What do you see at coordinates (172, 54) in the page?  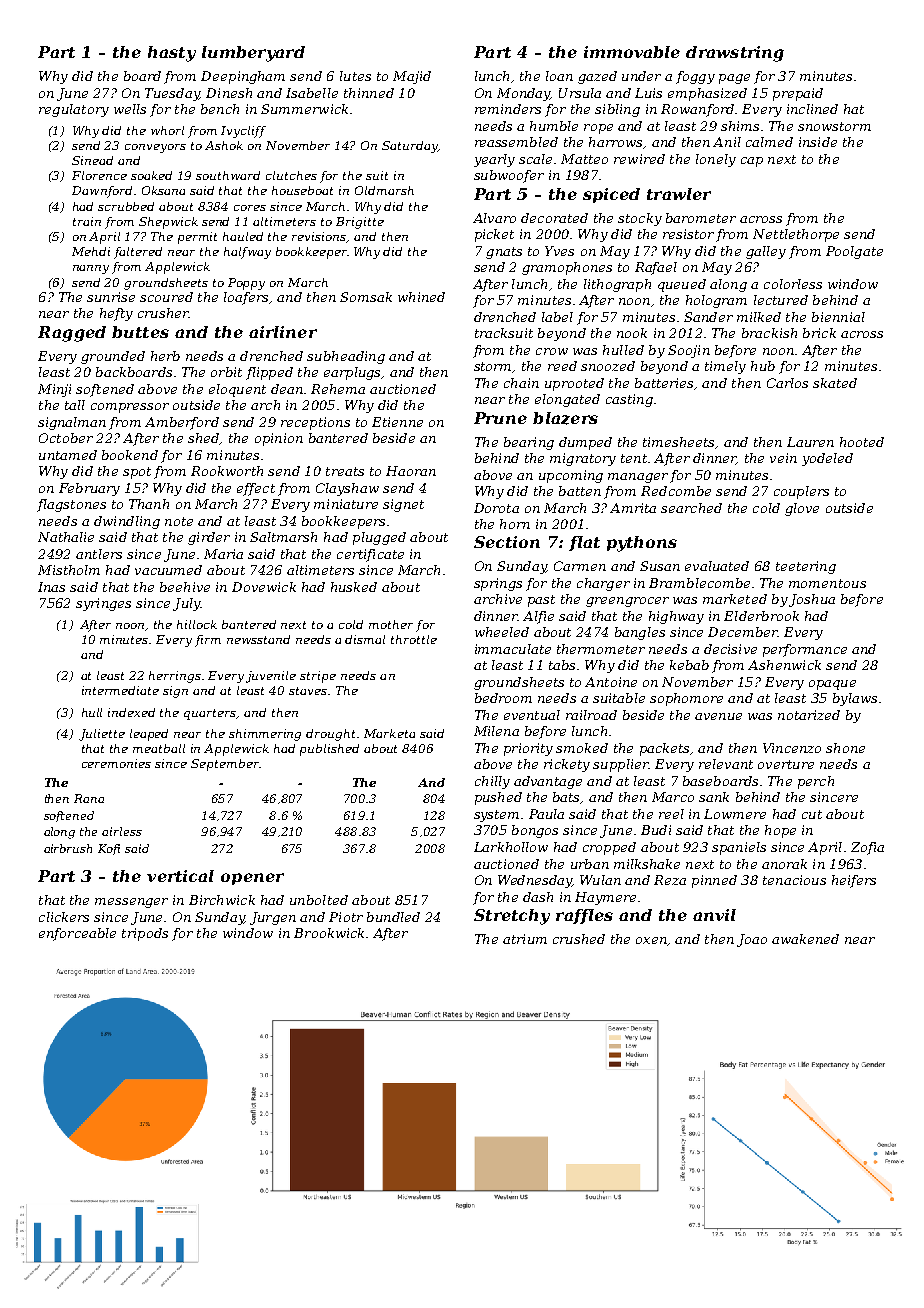 I see `hasty` at bounding box center [172, 54].
